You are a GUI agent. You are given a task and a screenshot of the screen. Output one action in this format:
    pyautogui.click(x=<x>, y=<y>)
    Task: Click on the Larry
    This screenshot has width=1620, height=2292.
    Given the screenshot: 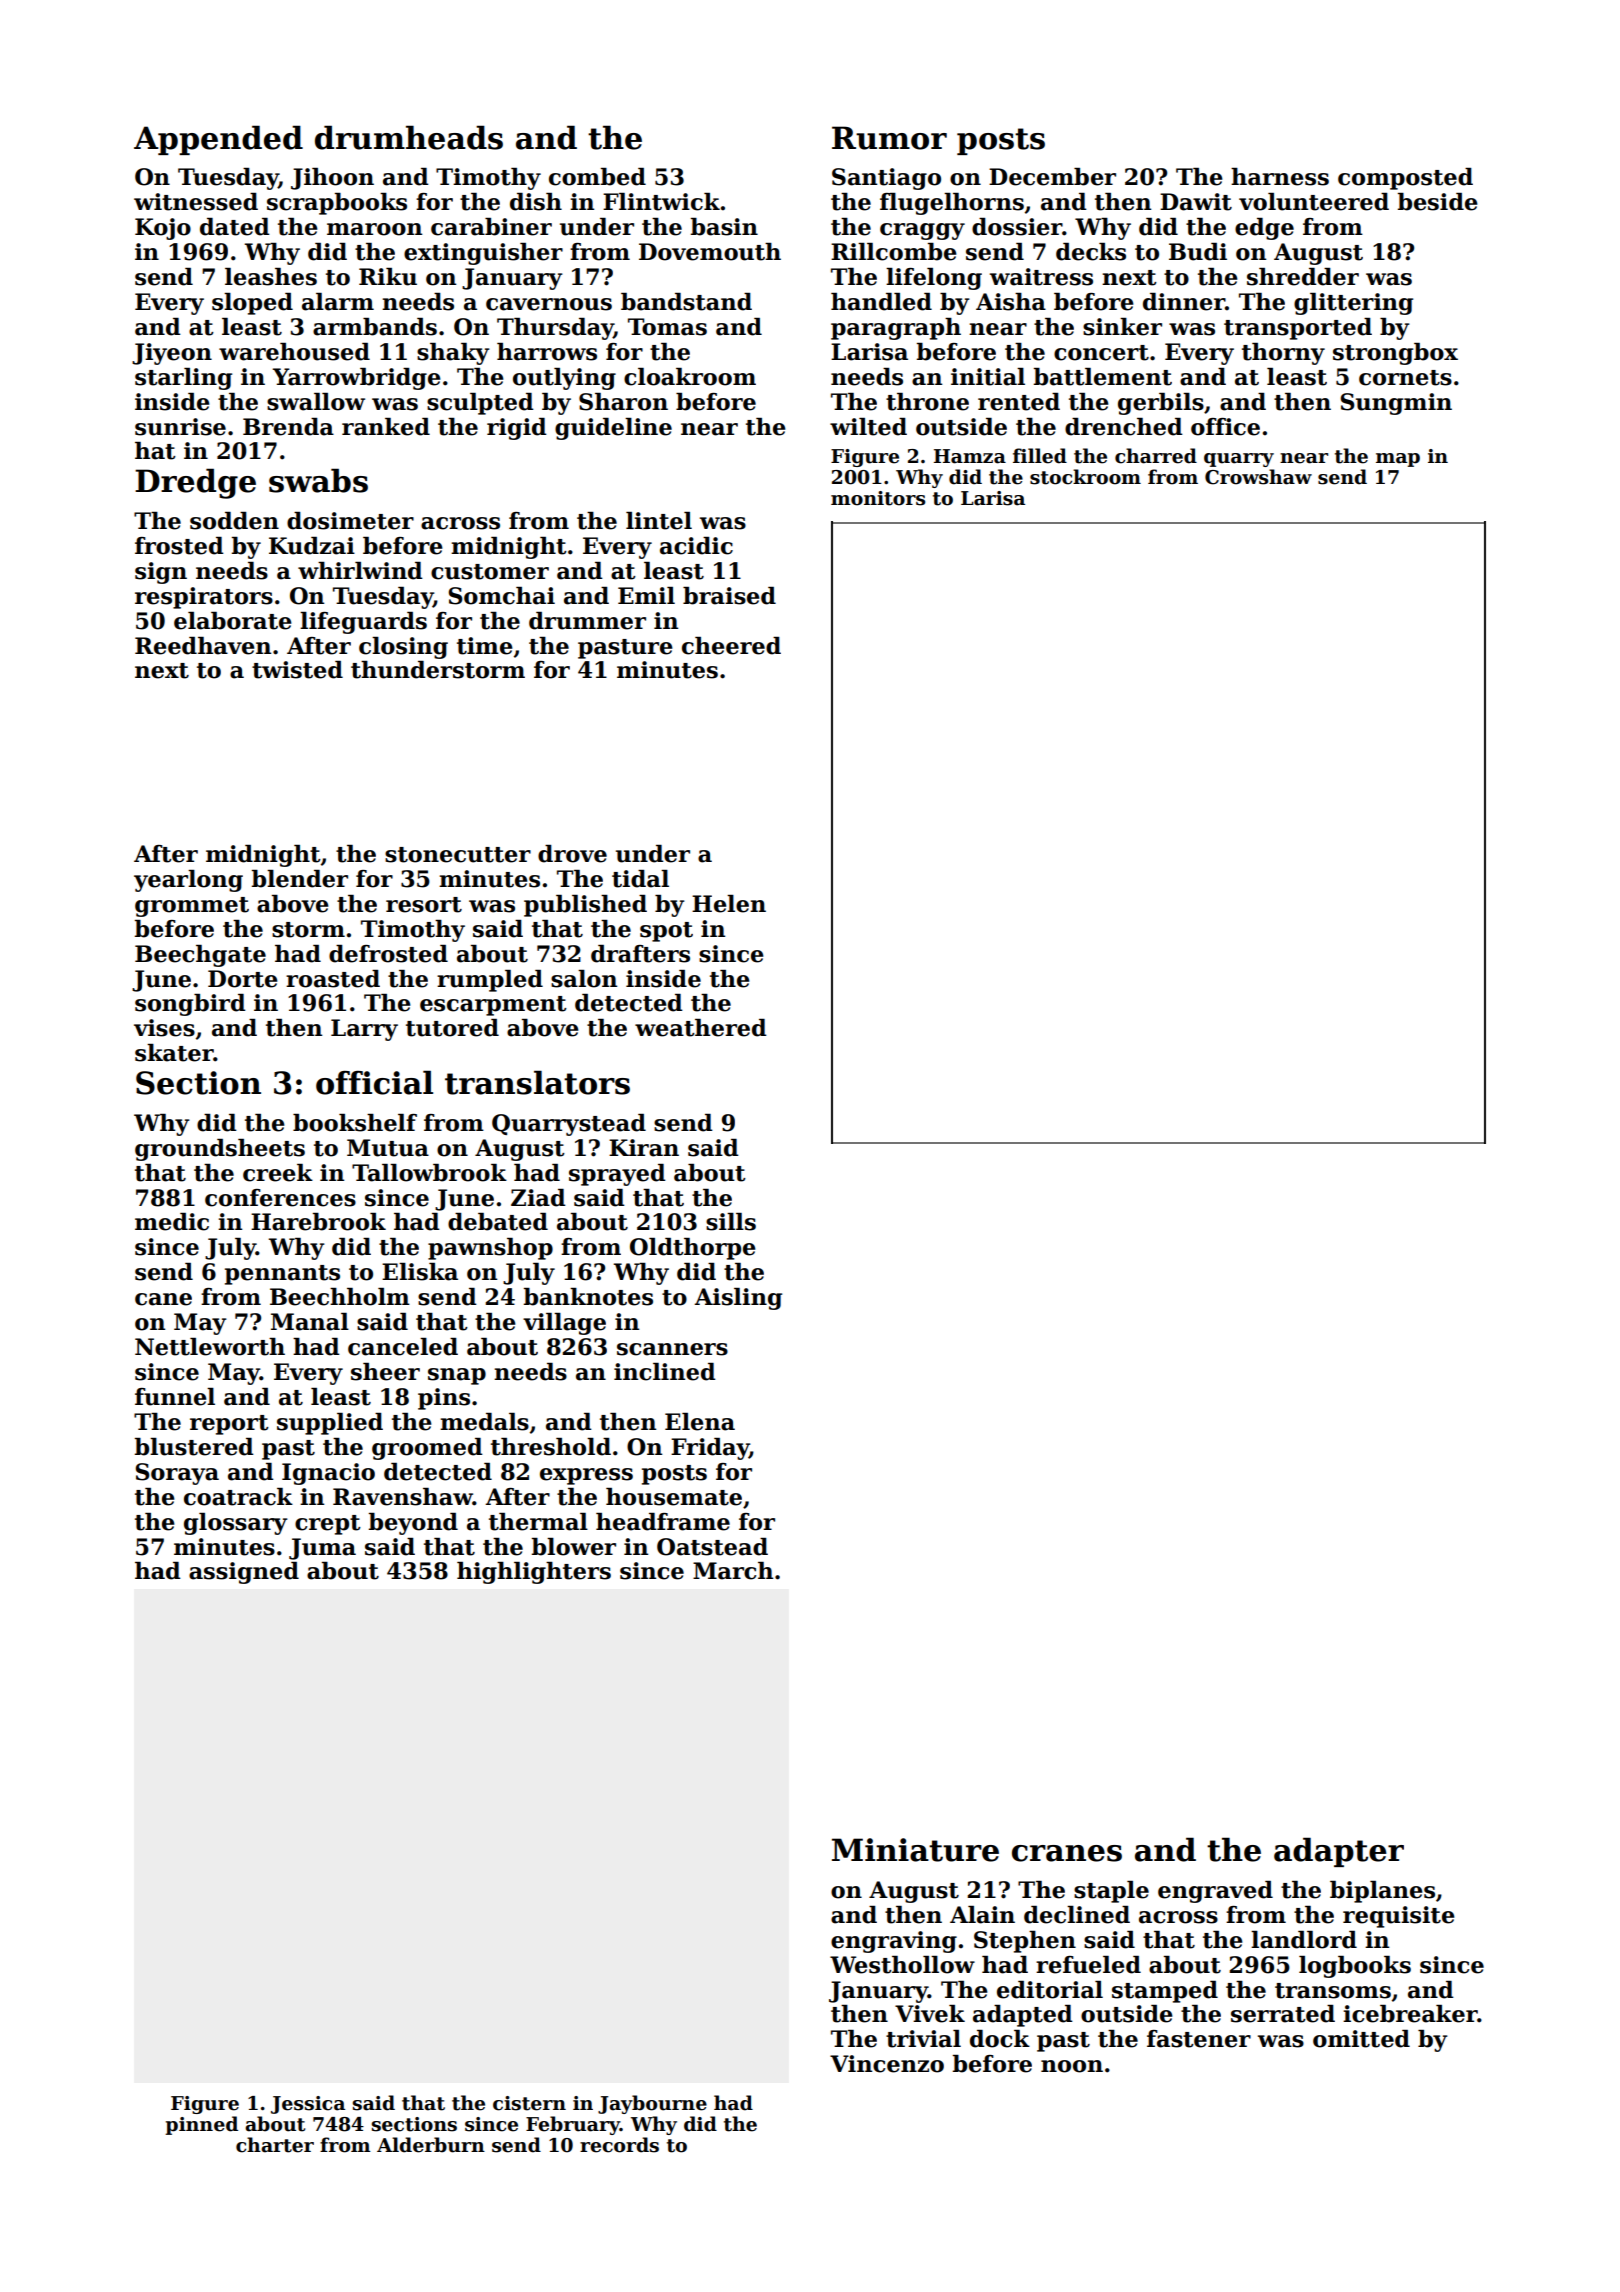 What is the action you would take?
    pyautogui.click(x=364, y=1030)
